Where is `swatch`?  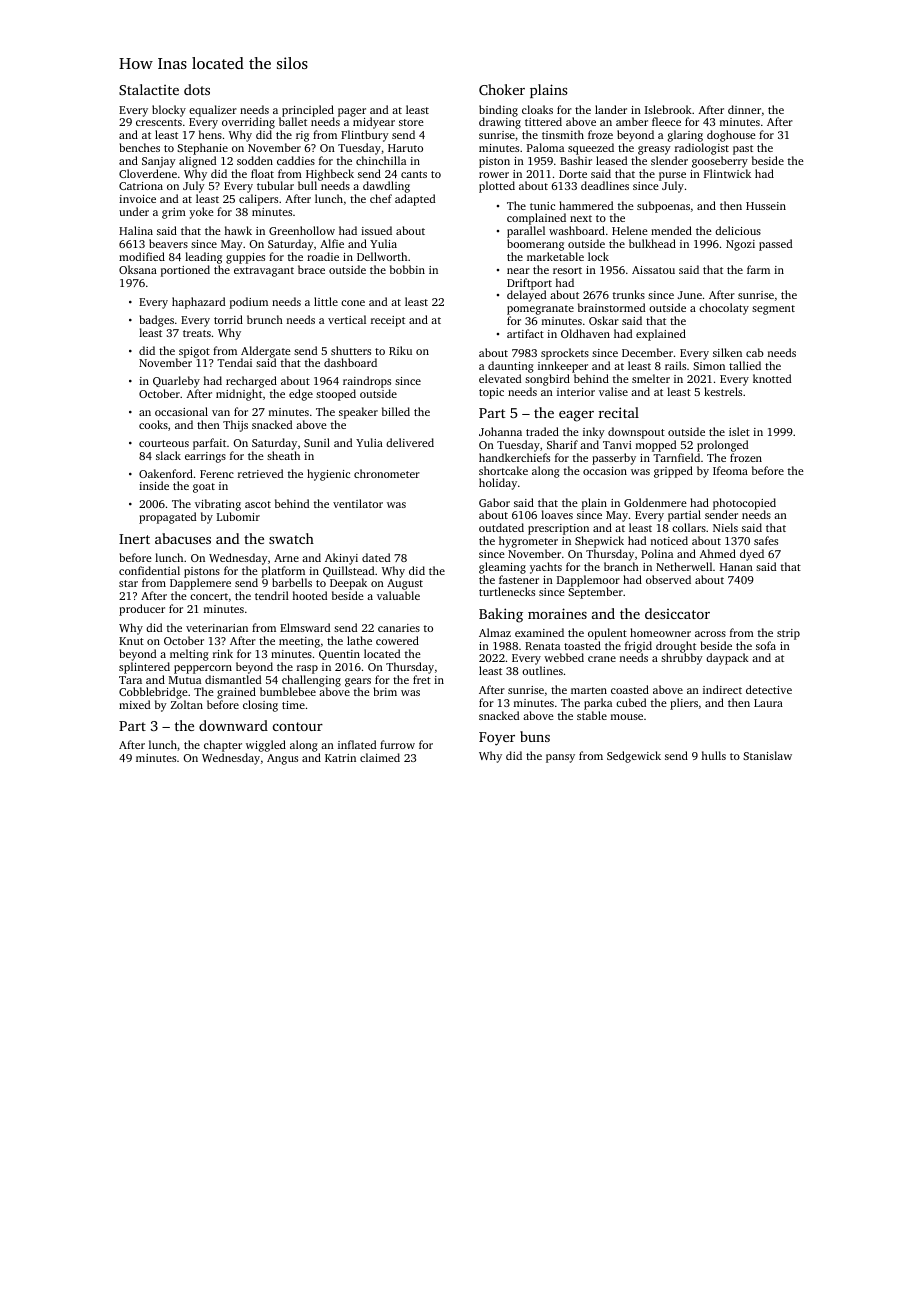 swatch is located at coordinates (291, 538).
